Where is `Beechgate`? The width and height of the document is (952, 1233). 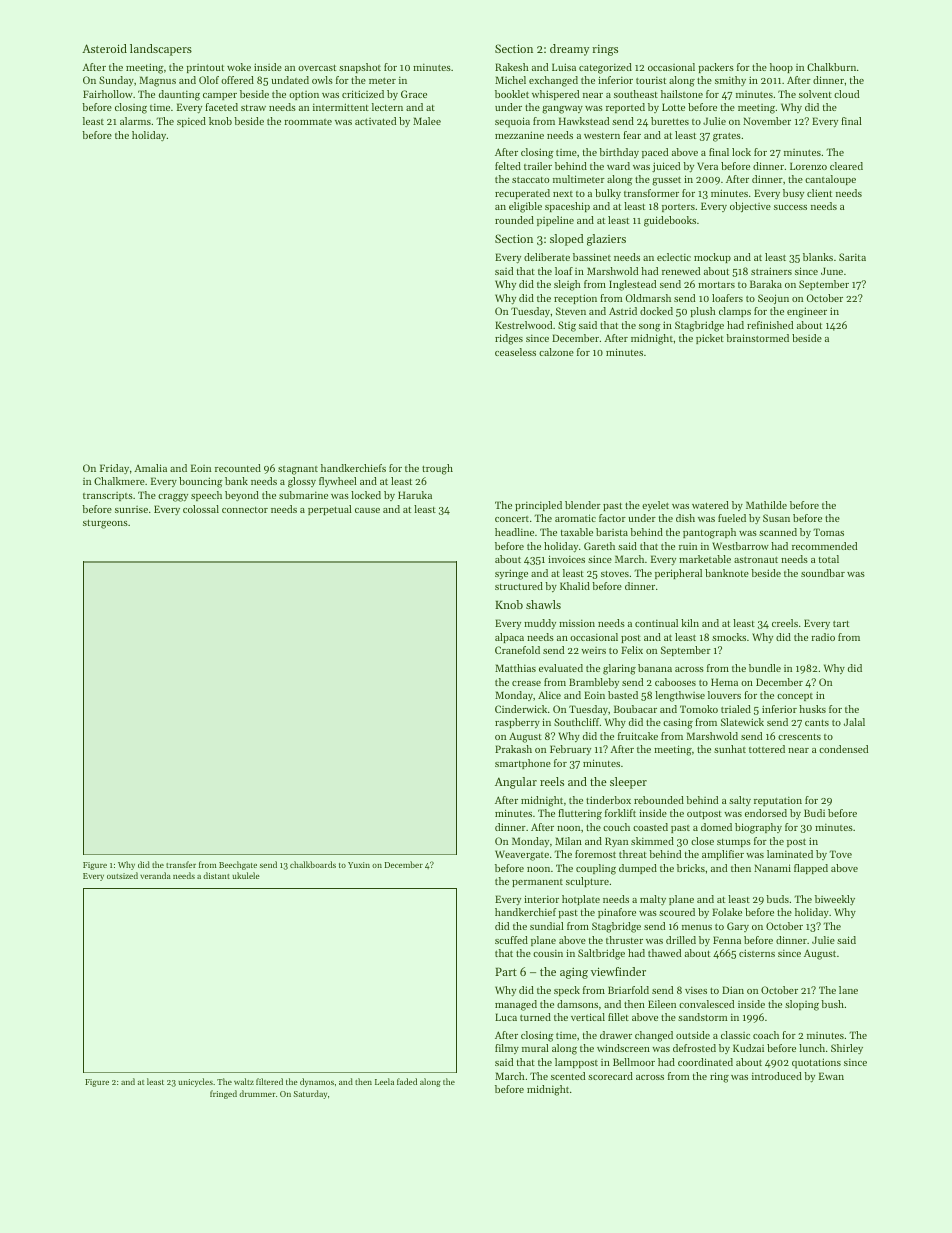 Beechgate is located at coordinates (238, 865).
